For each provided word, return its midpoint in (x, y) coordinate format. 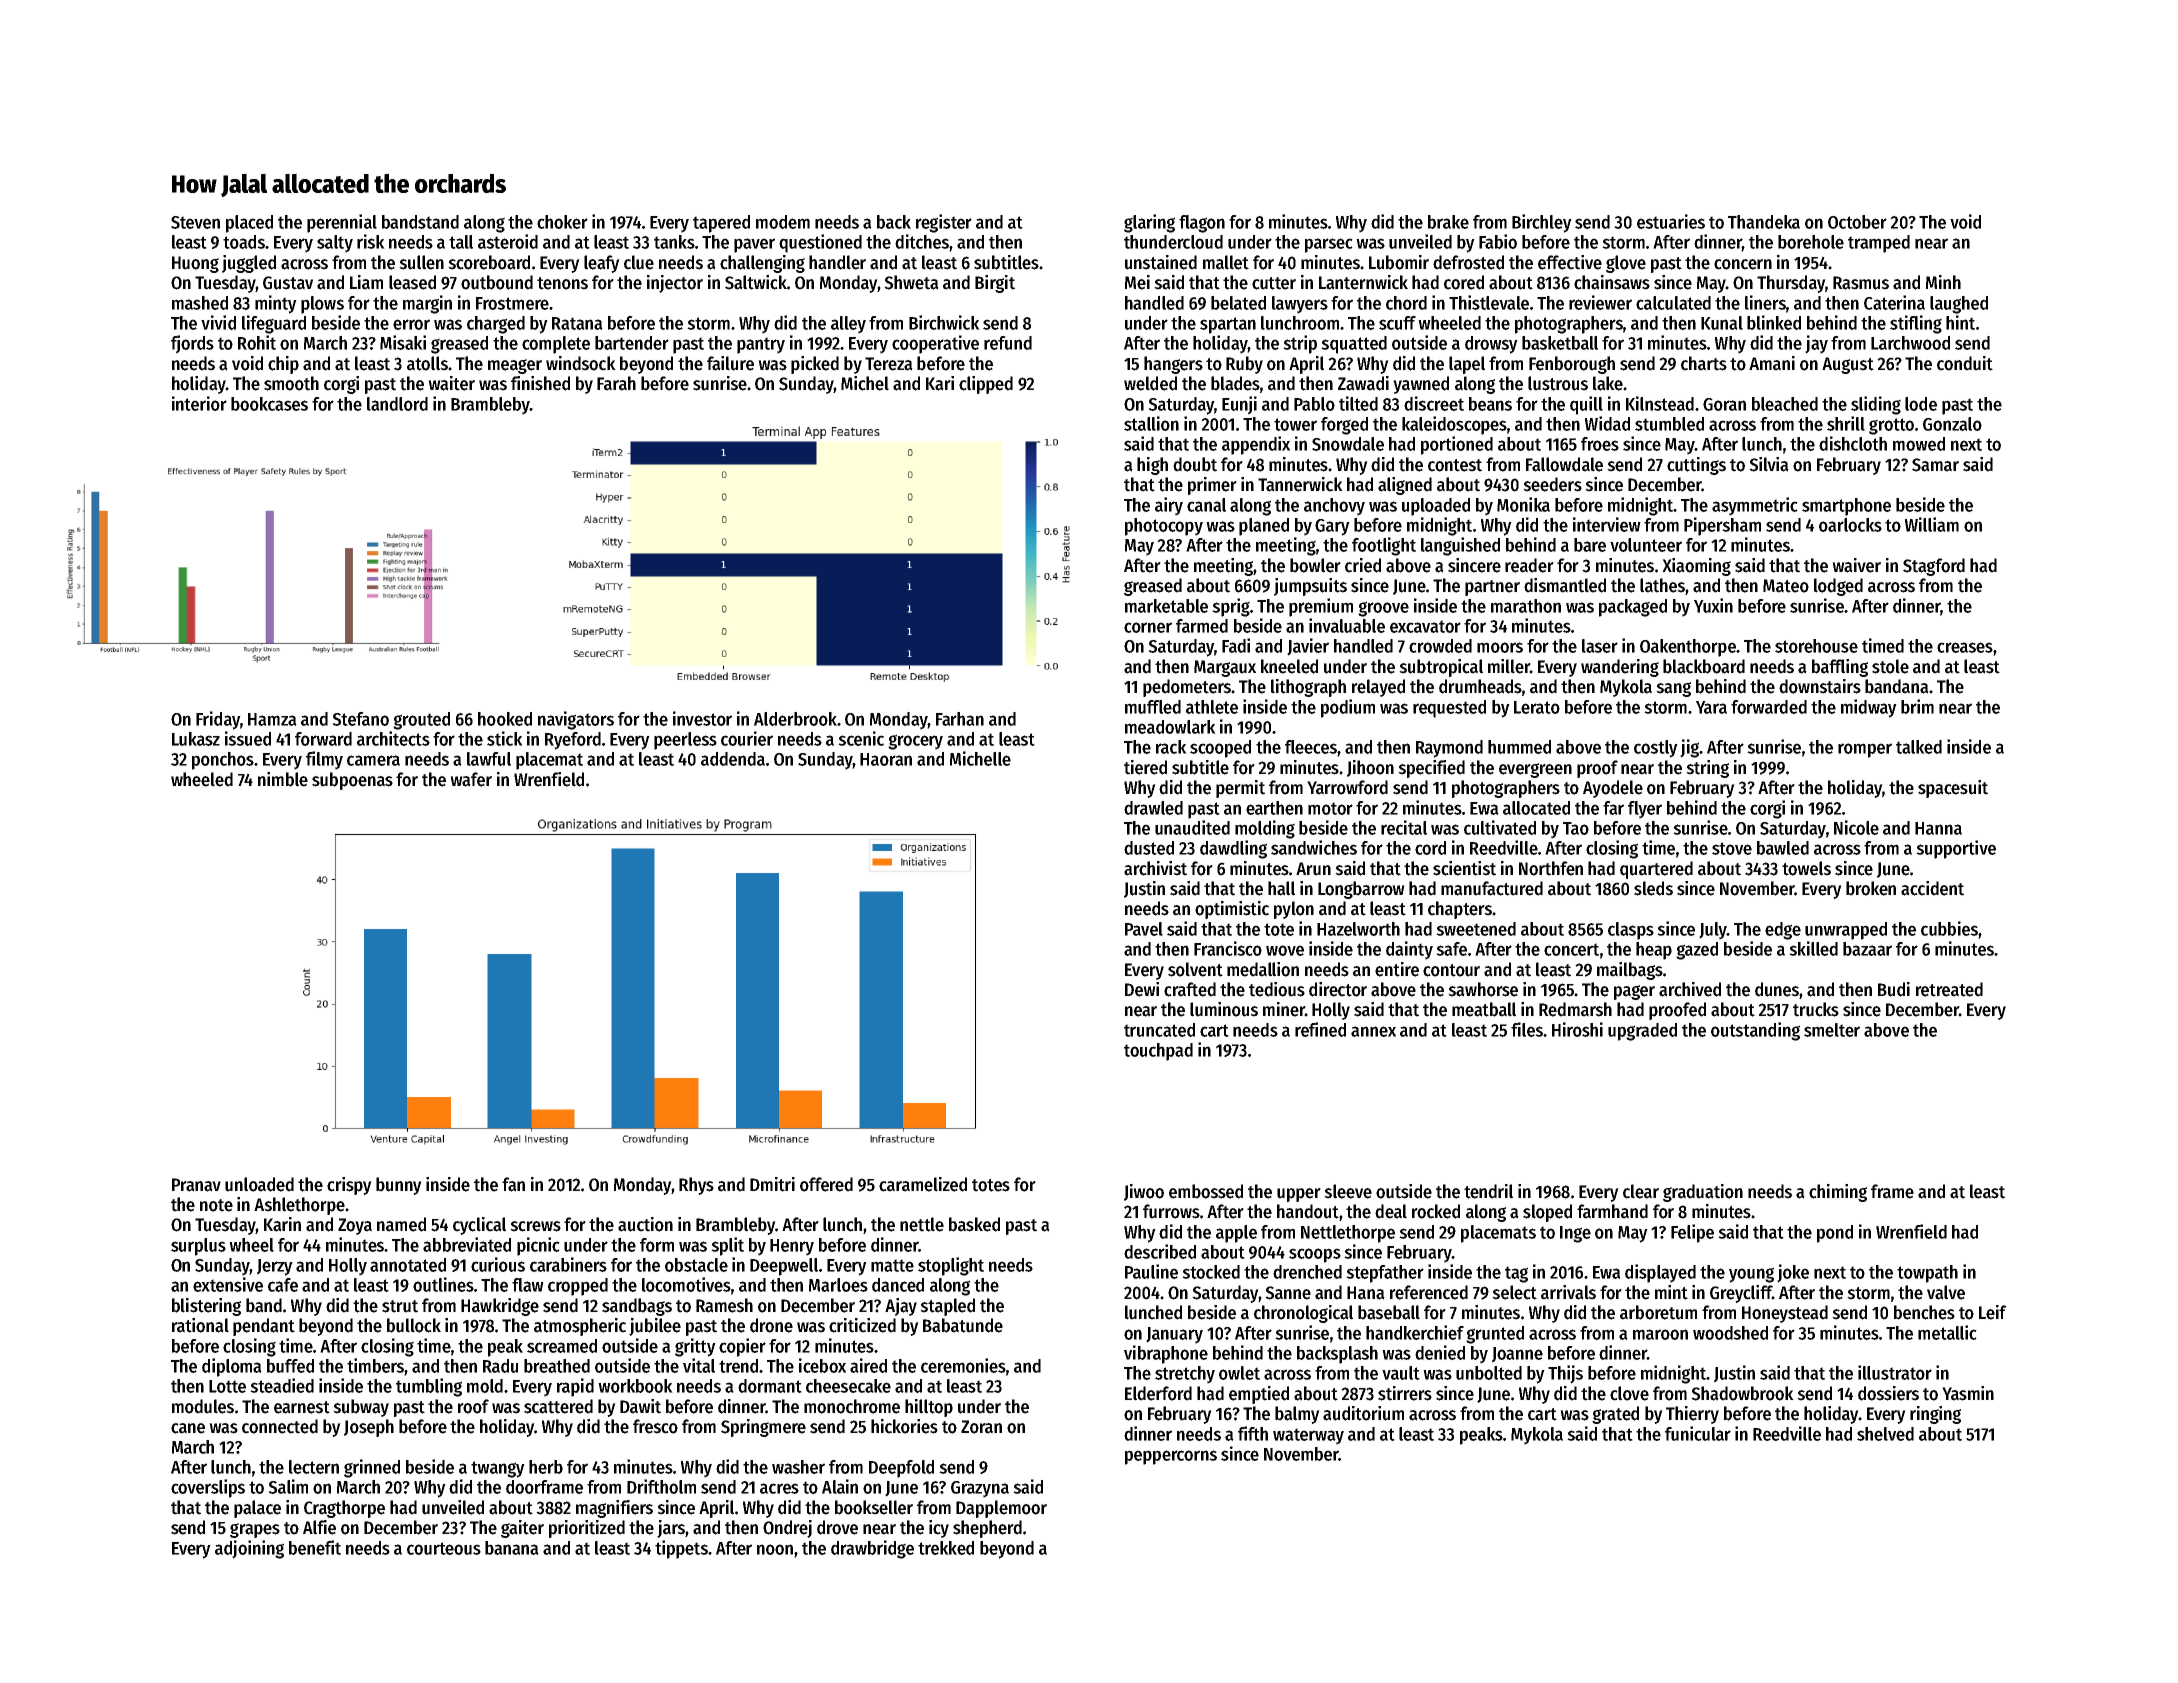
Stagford (1934, 567)
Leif (1993, 1312)
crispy (349, 1186)
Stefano (360, 719)
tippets (681, 1549)
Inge (1575, 1234)
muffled (1153, 707)
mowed (1919, 444)
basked (974, 1224)
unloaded (259, 1184)
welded (1150, 383)
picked (815, 365)
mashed (200, 303)
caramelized (923, 1184)
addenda (733, 759)
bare (1590, 545)
